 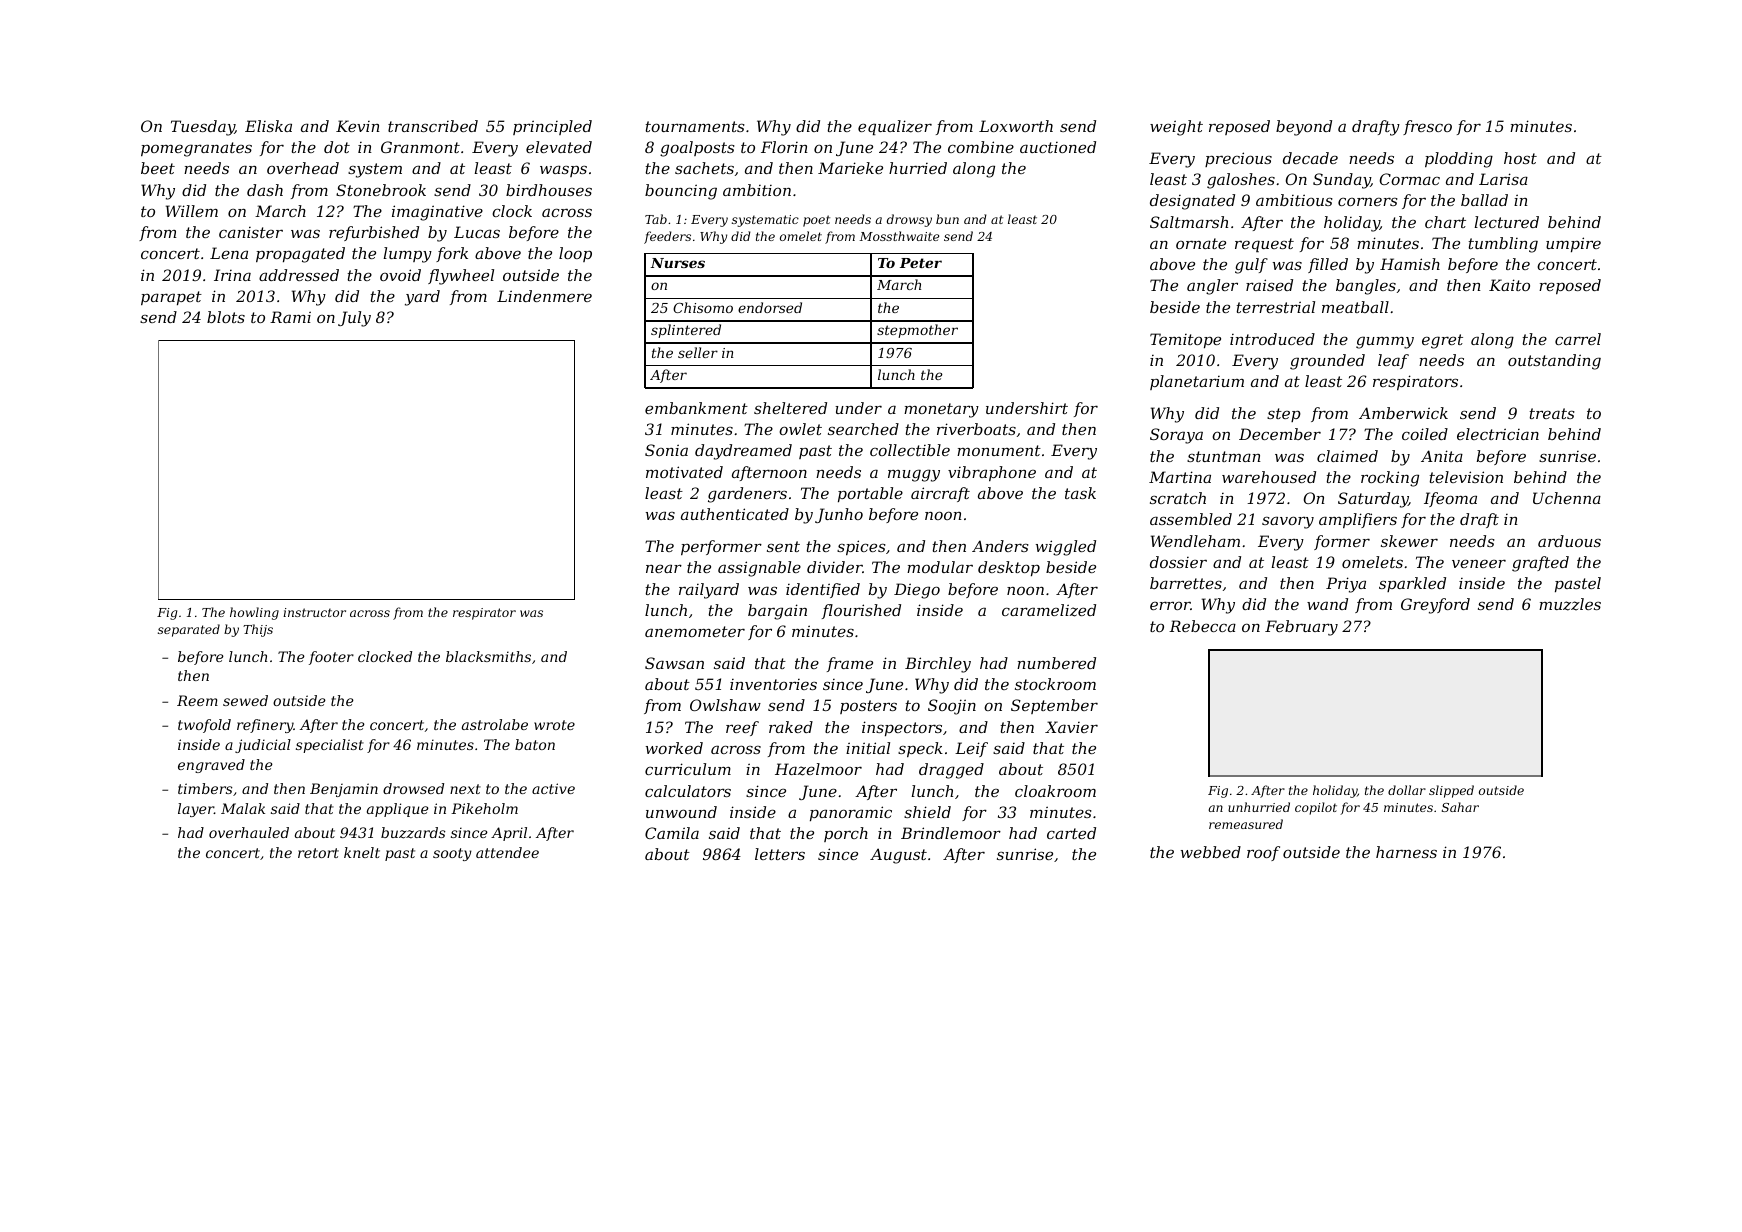 What do you see at coordinates (254, 613) in the document?
I see `howling` at bounding box center [254, 613].
